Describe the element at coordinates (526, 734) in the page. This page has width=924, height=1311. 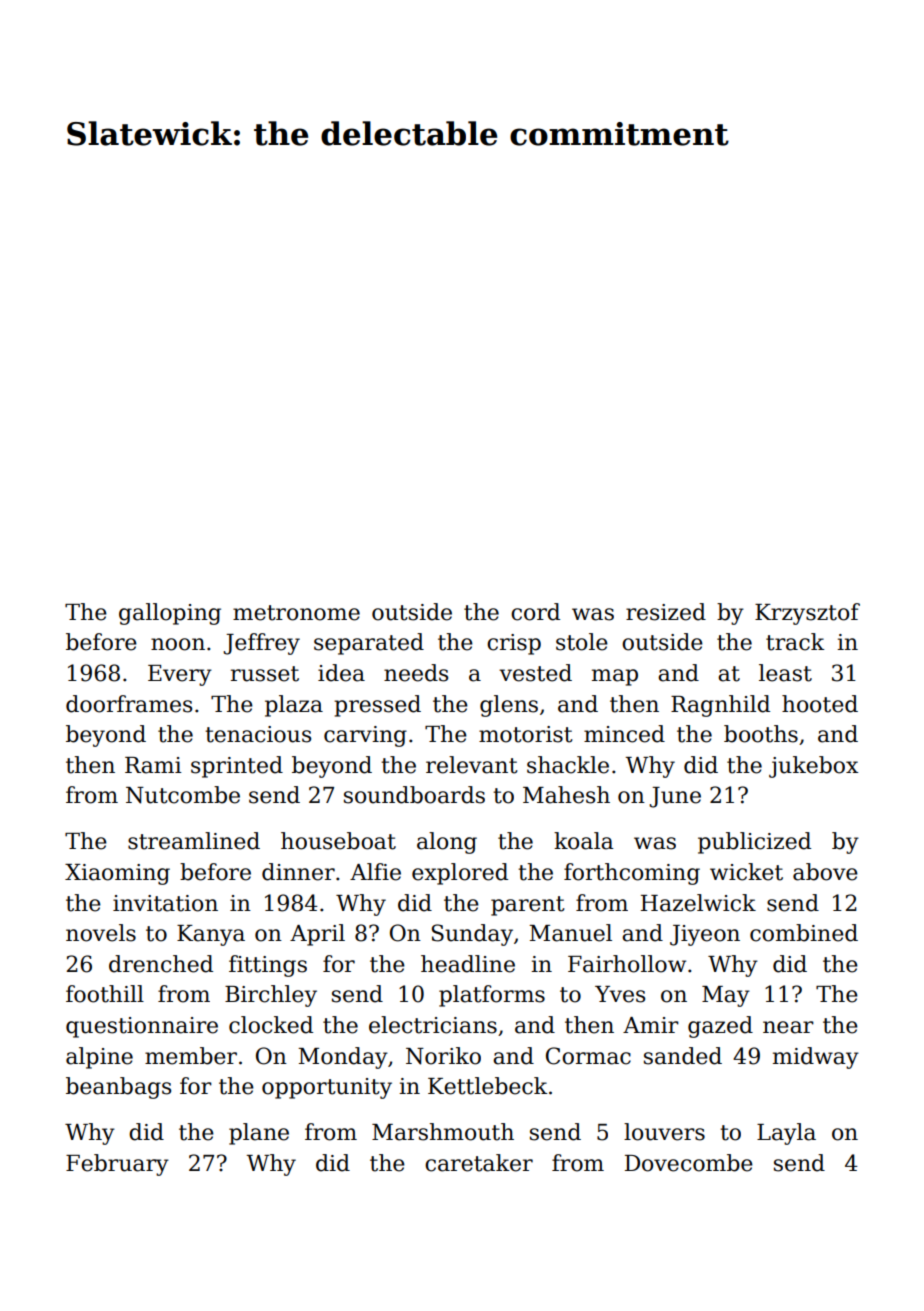
I see `motorist` at that location.
